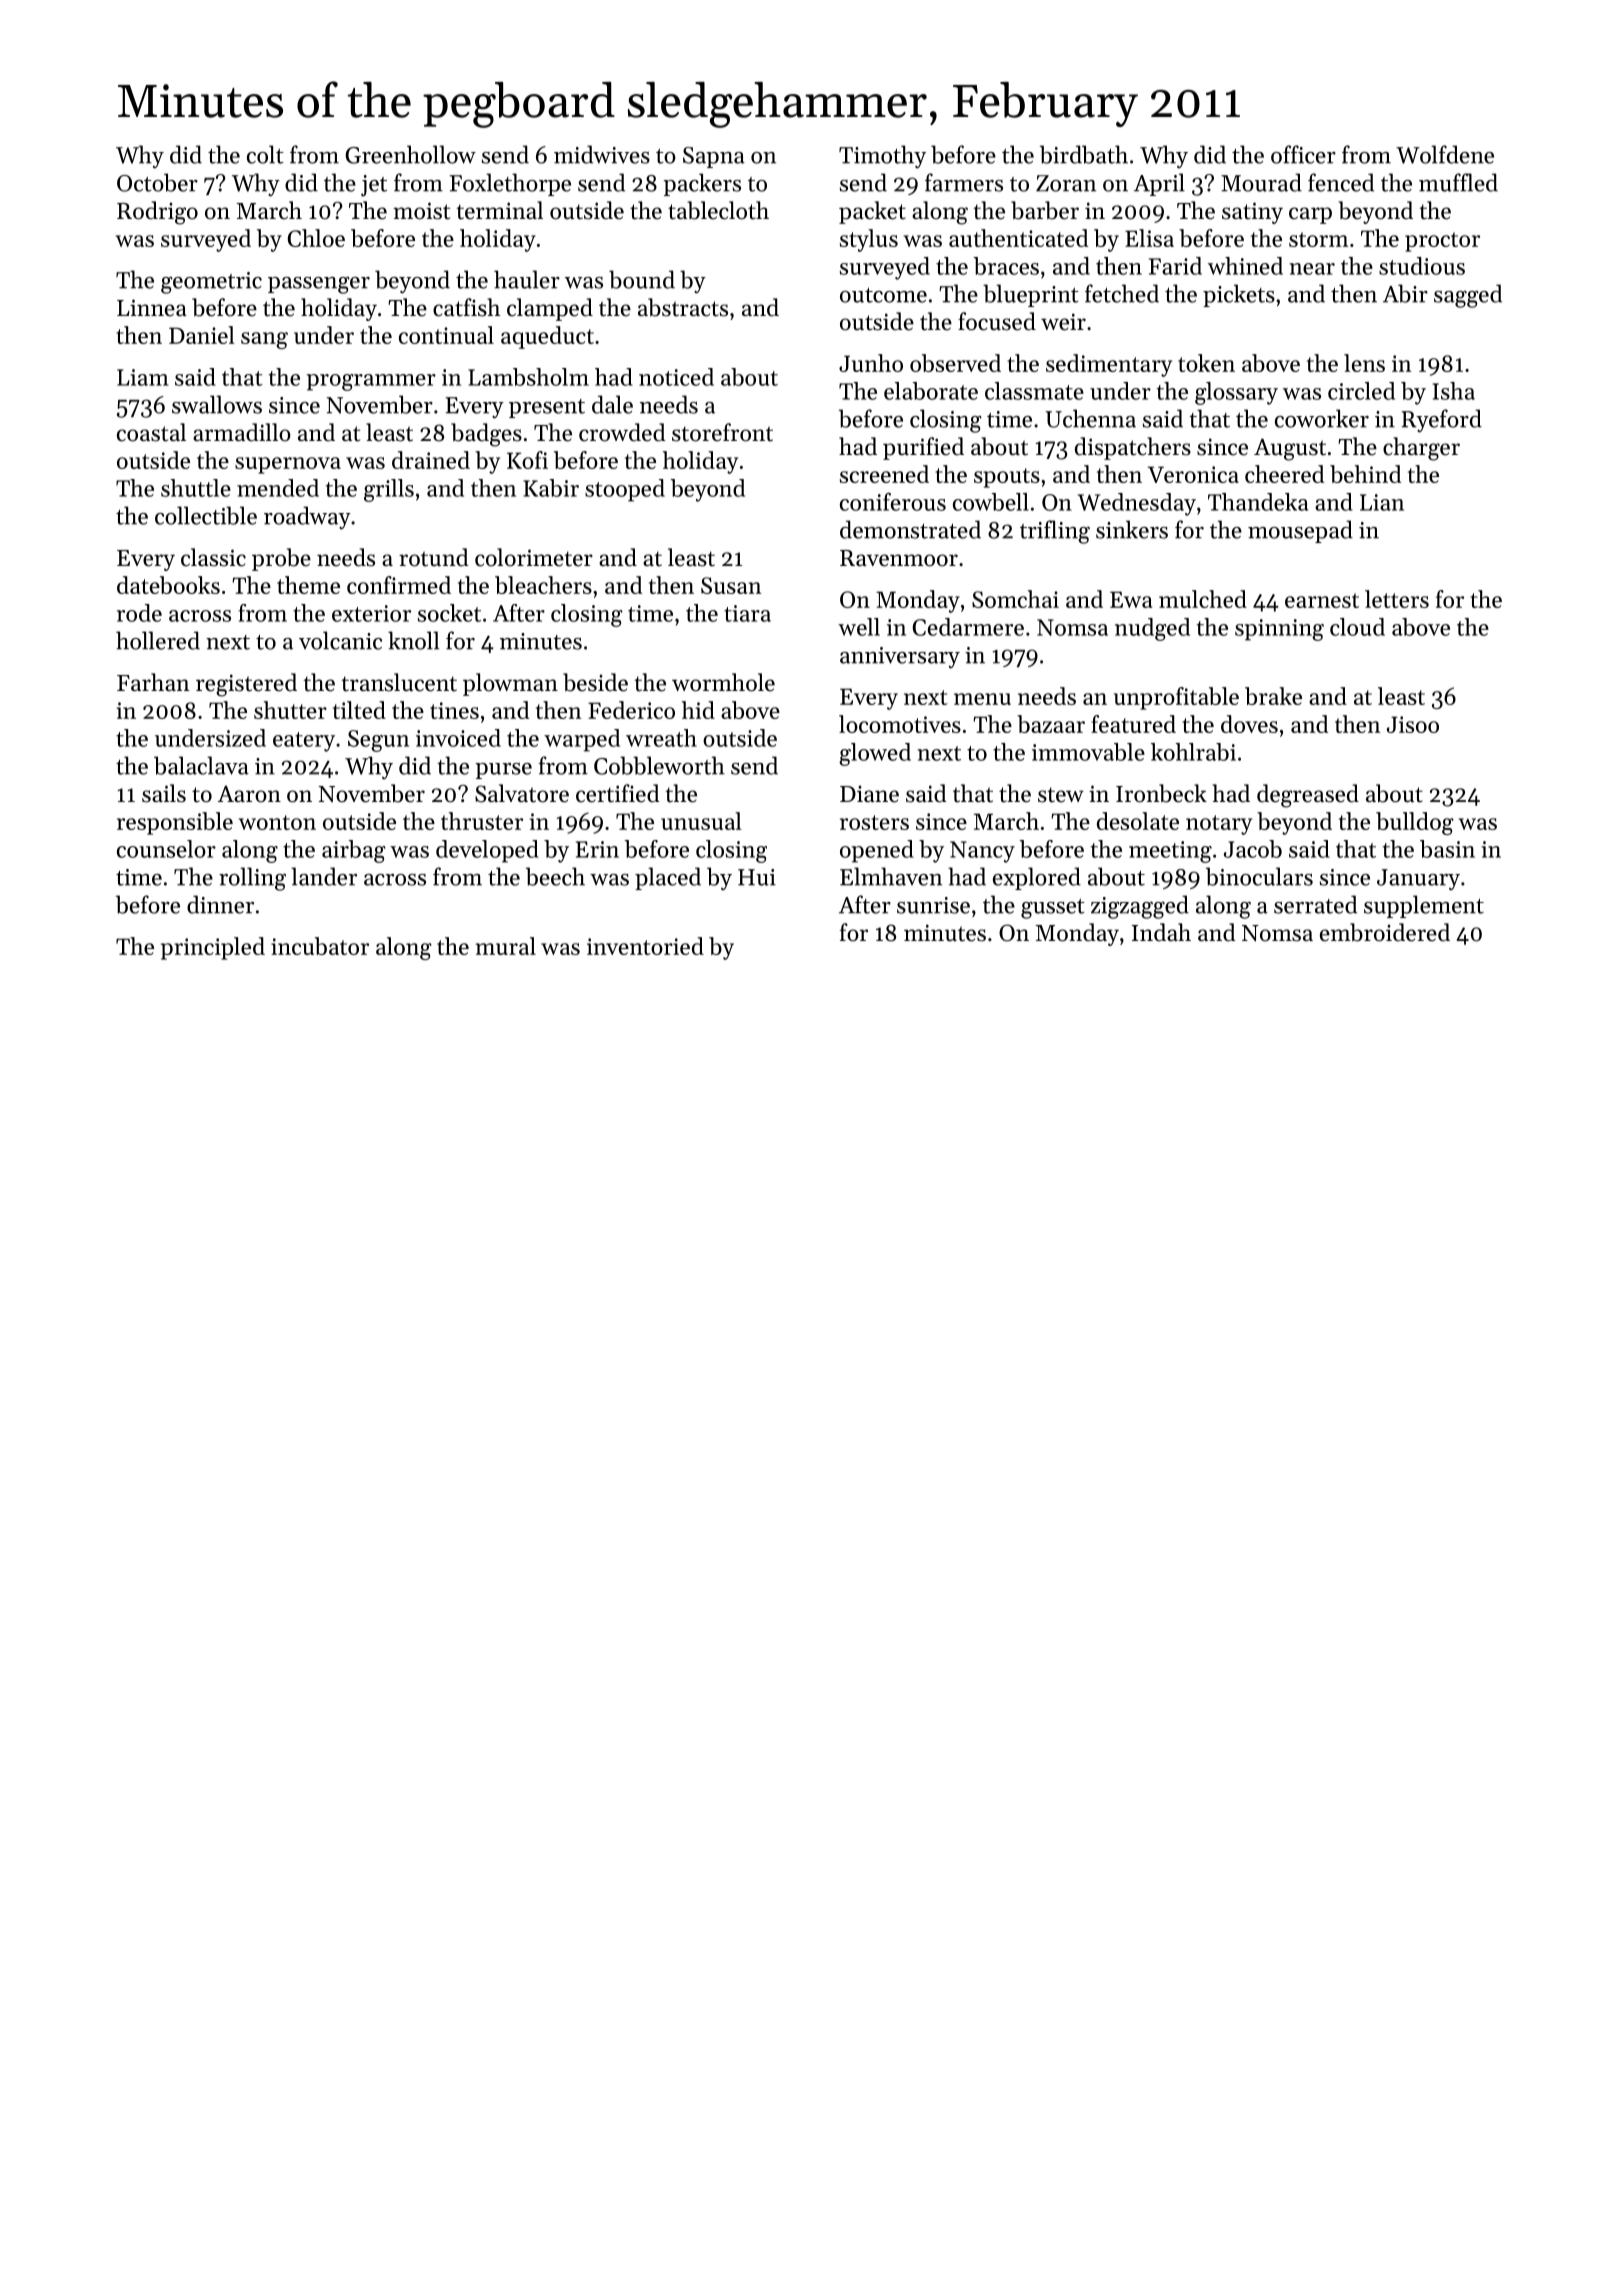 The height and width of the screenshot is (2292, 1620). Describe the element at coordinates (1206, 363) in the screenshot. I see `token` at that location.
